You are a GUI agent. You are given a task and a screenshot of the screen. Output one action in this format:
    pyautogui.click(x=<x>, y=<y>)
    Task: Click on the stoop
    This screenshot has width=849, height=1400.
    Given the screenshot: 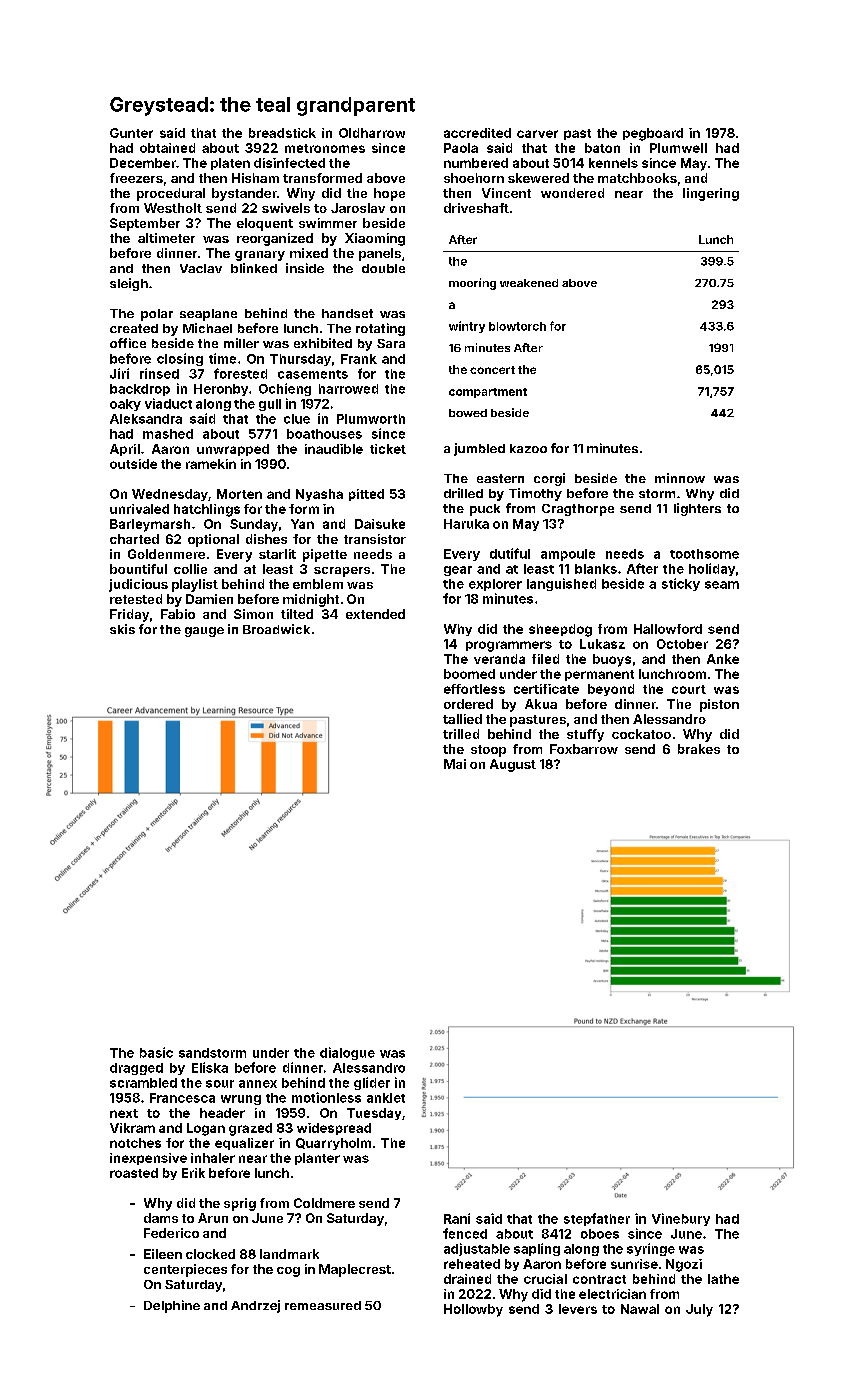 What is the action you would take?
    pyautogui.click(x=488, y=751)
